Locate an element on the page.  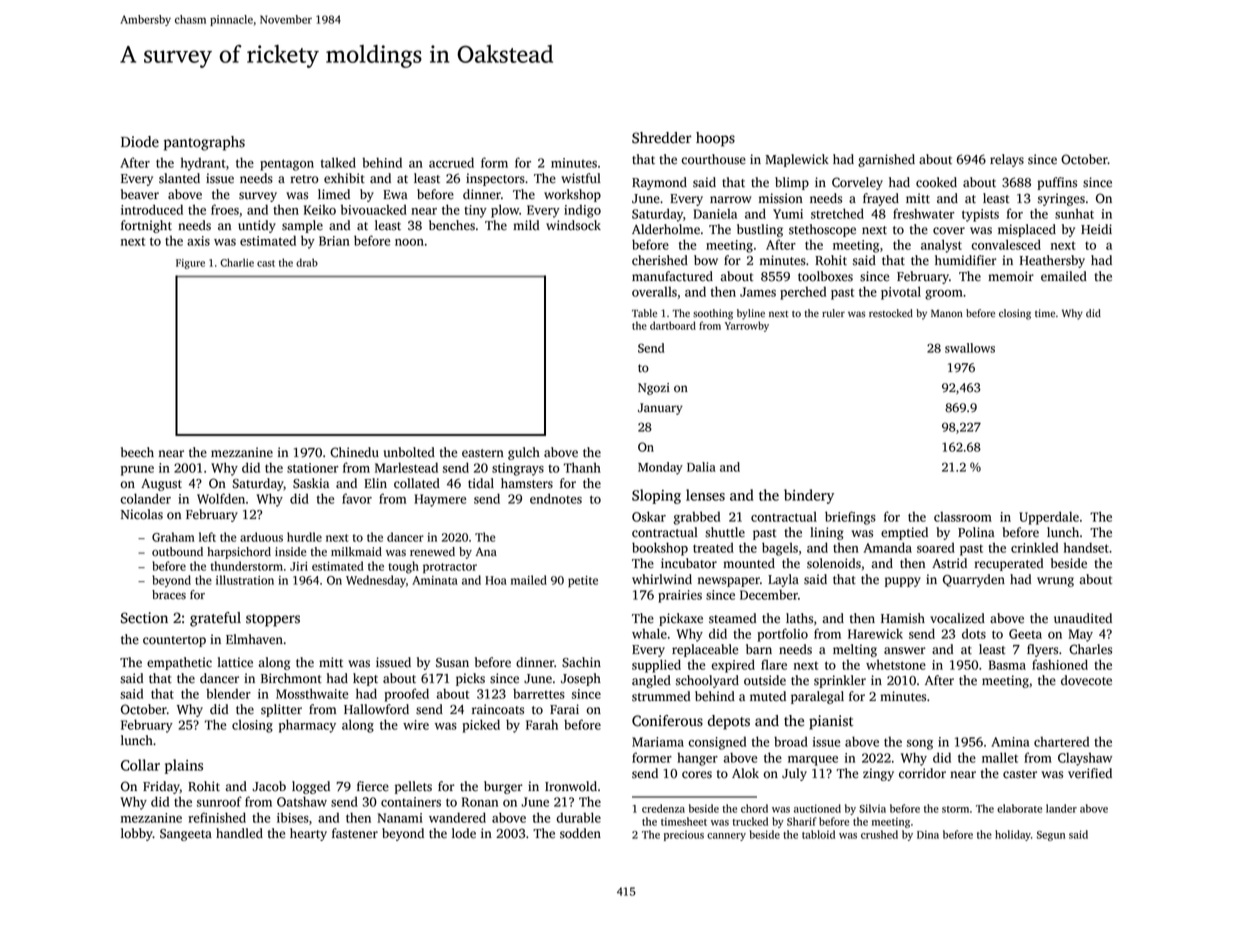
endnotes is located at coordinates (556, 498).
